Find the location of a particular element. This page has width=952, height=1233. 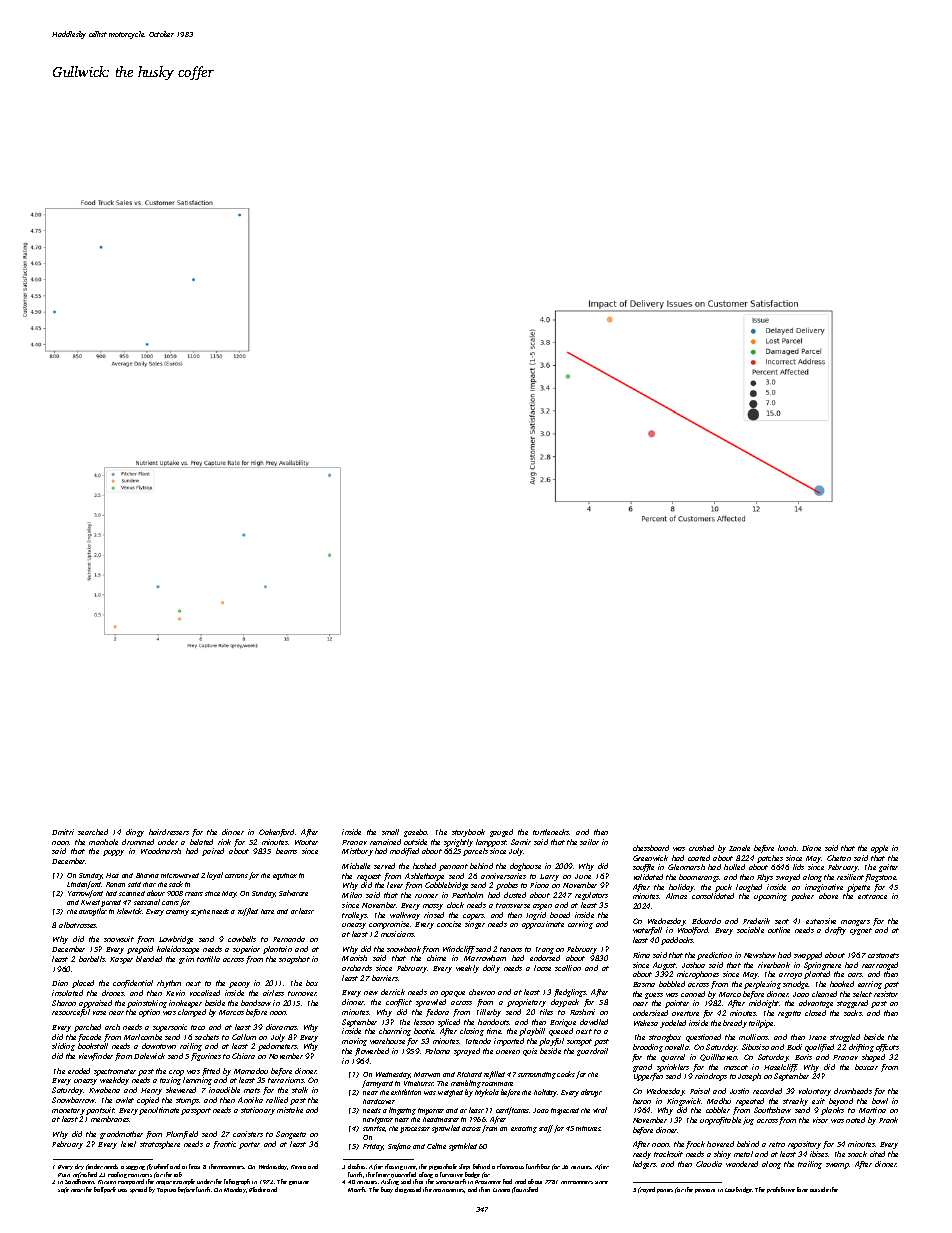

prohibitive is located at coordinates (781, 1190).
